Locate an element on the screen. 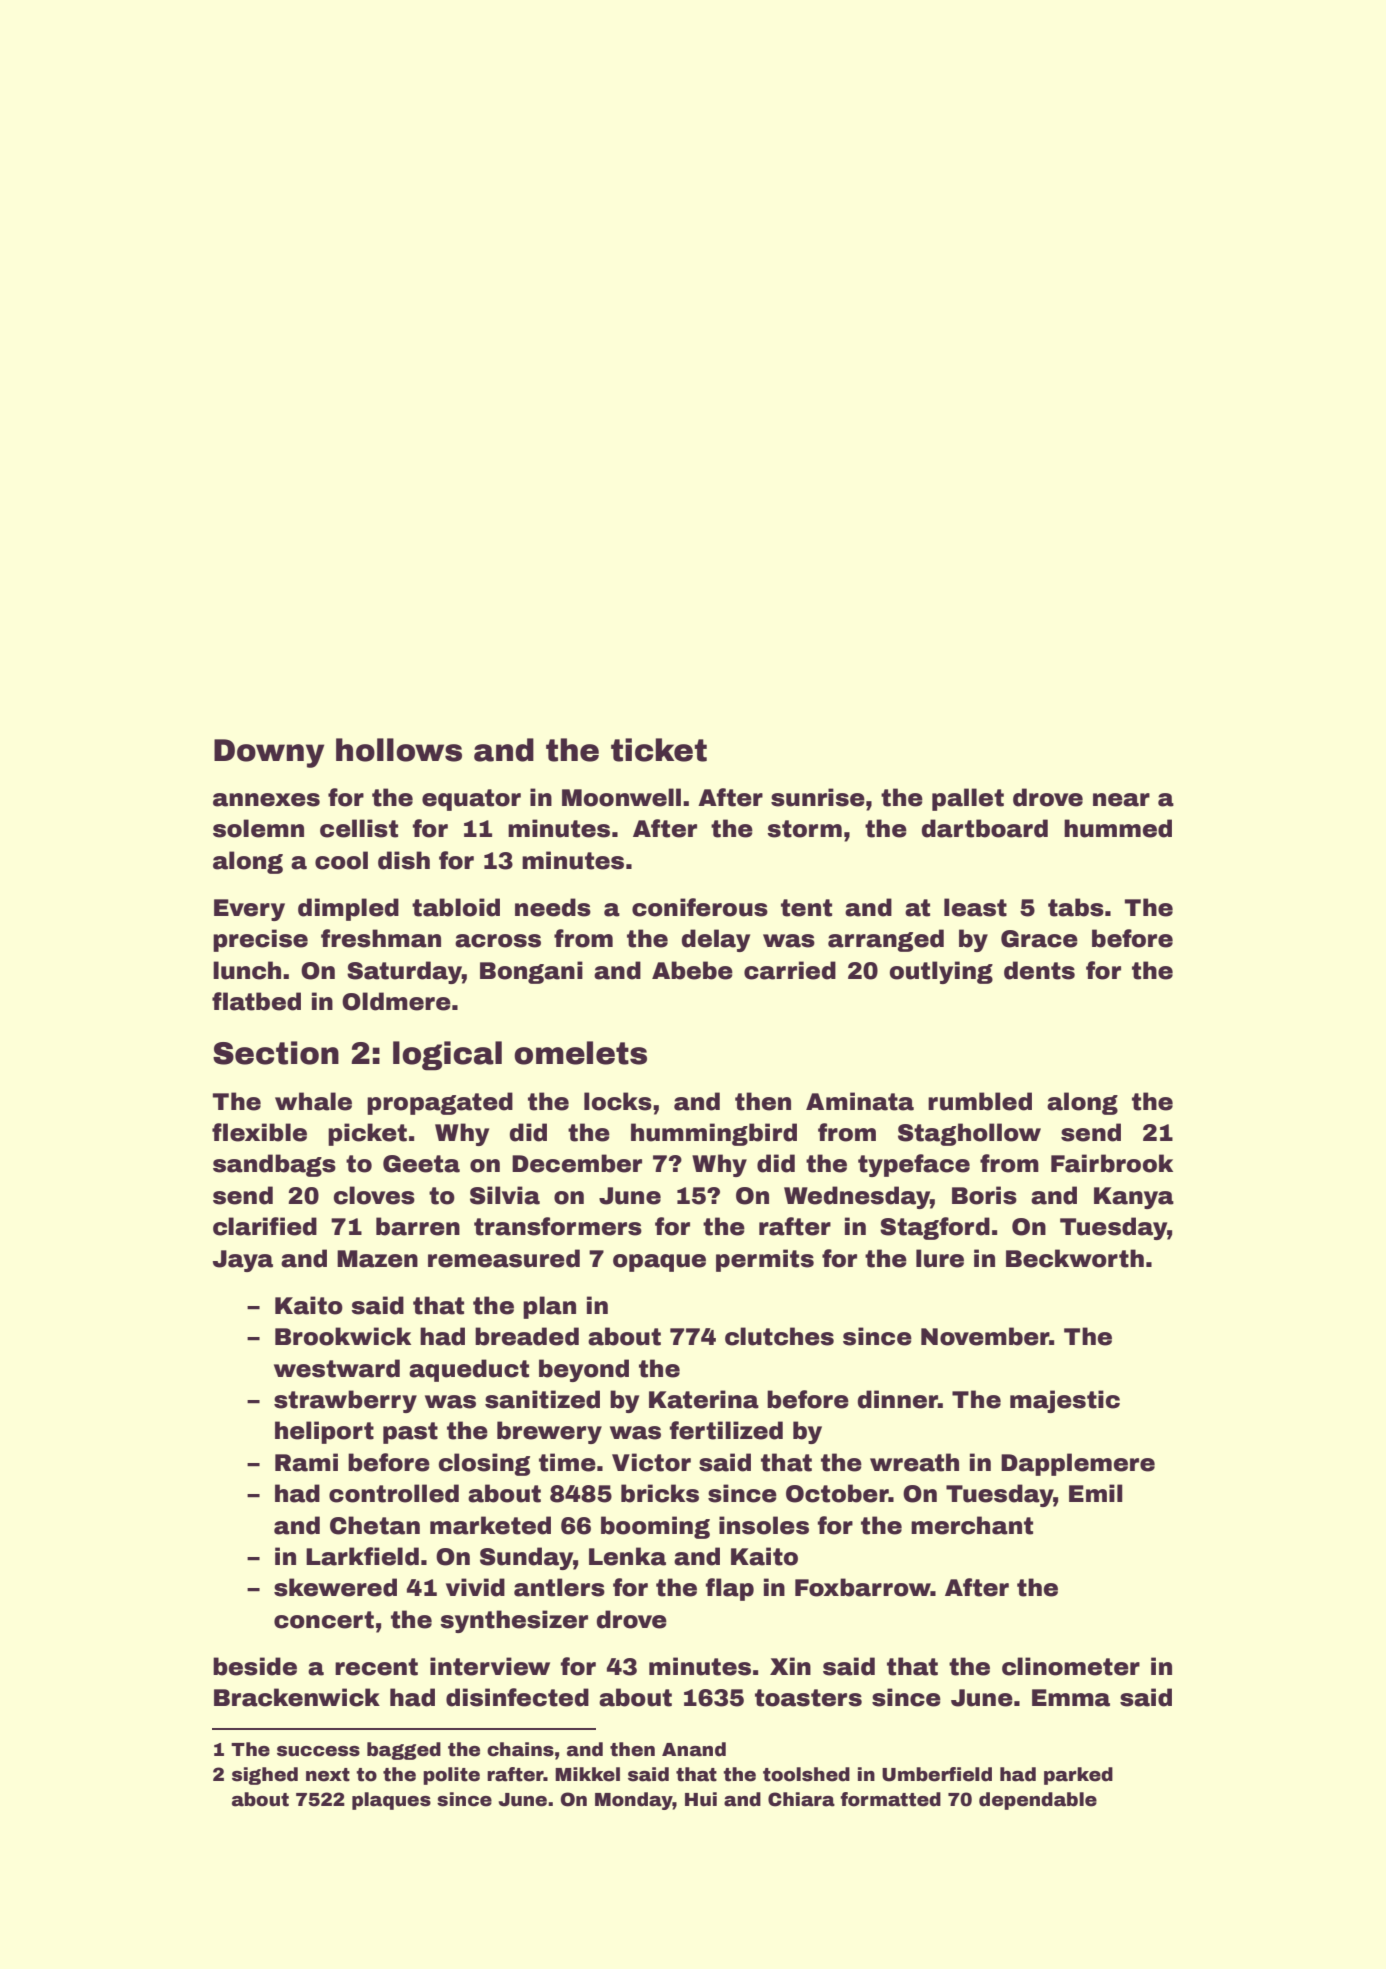 The width and height of the screenshot is (1386, 1969). ticket is located at coordinates (659, 750).
